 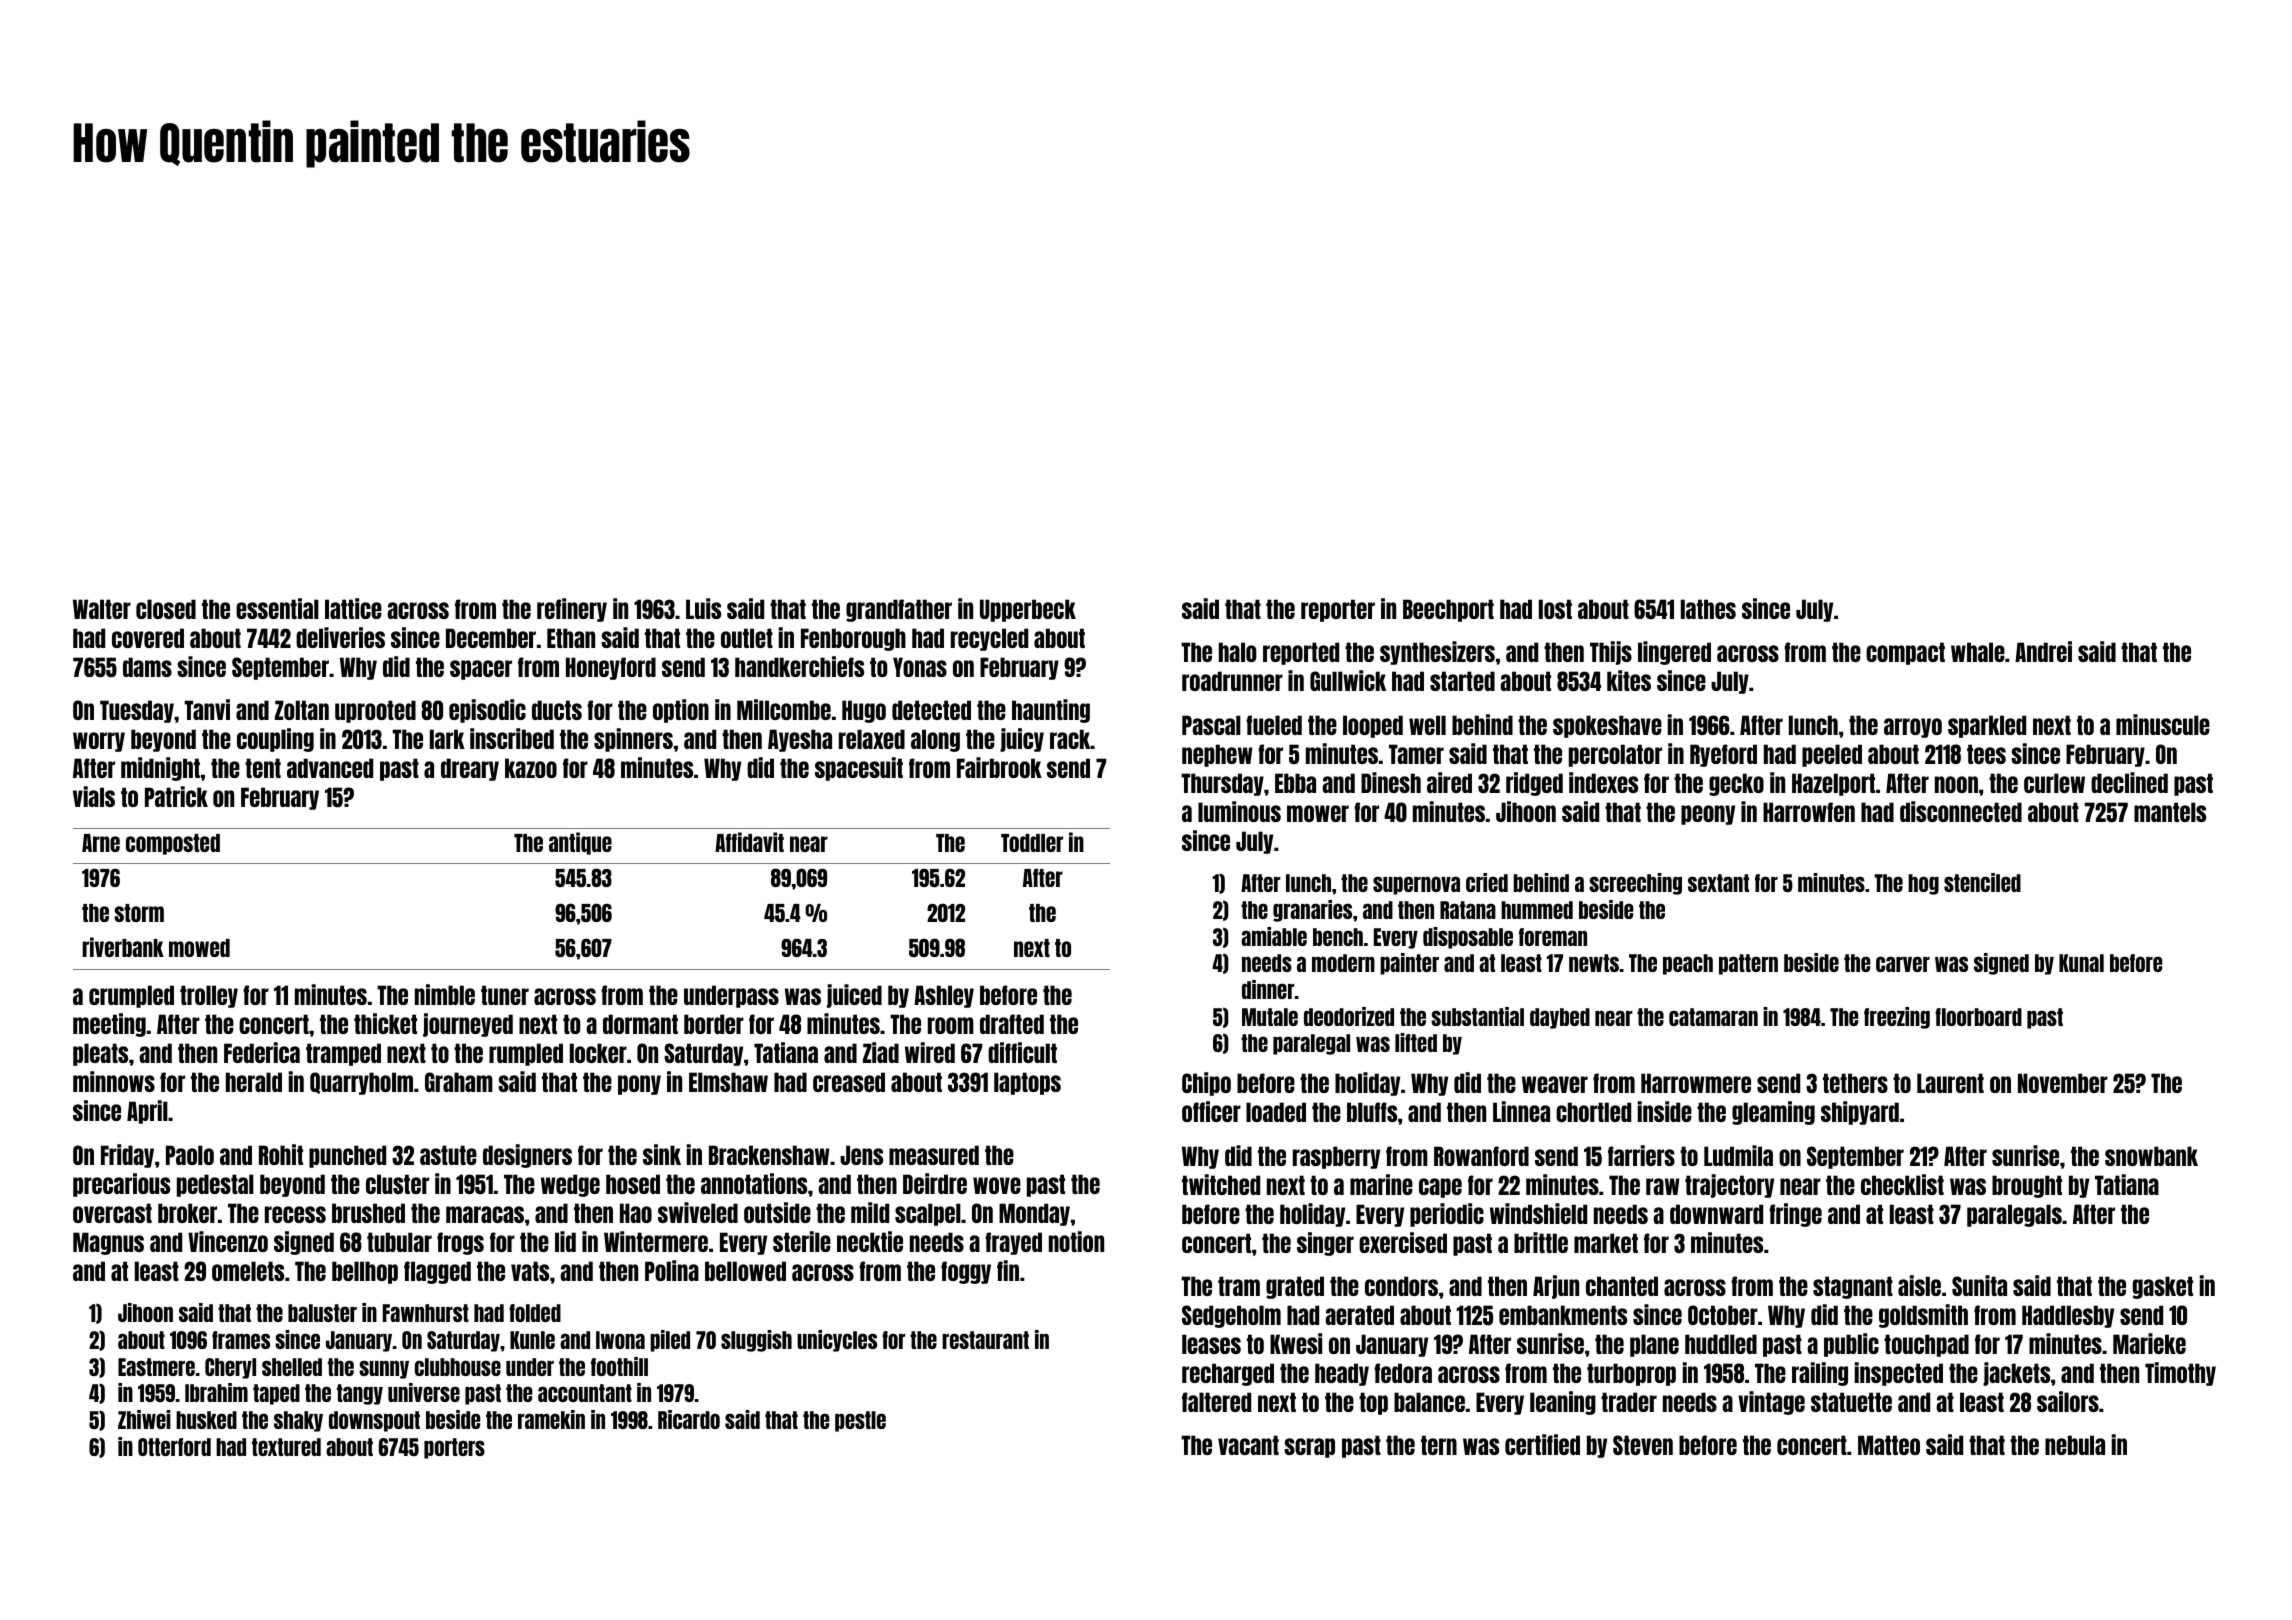 What do you see at coordinates (572, 610) in the image?
I see `refinery` at bounding box center [572, 610].
